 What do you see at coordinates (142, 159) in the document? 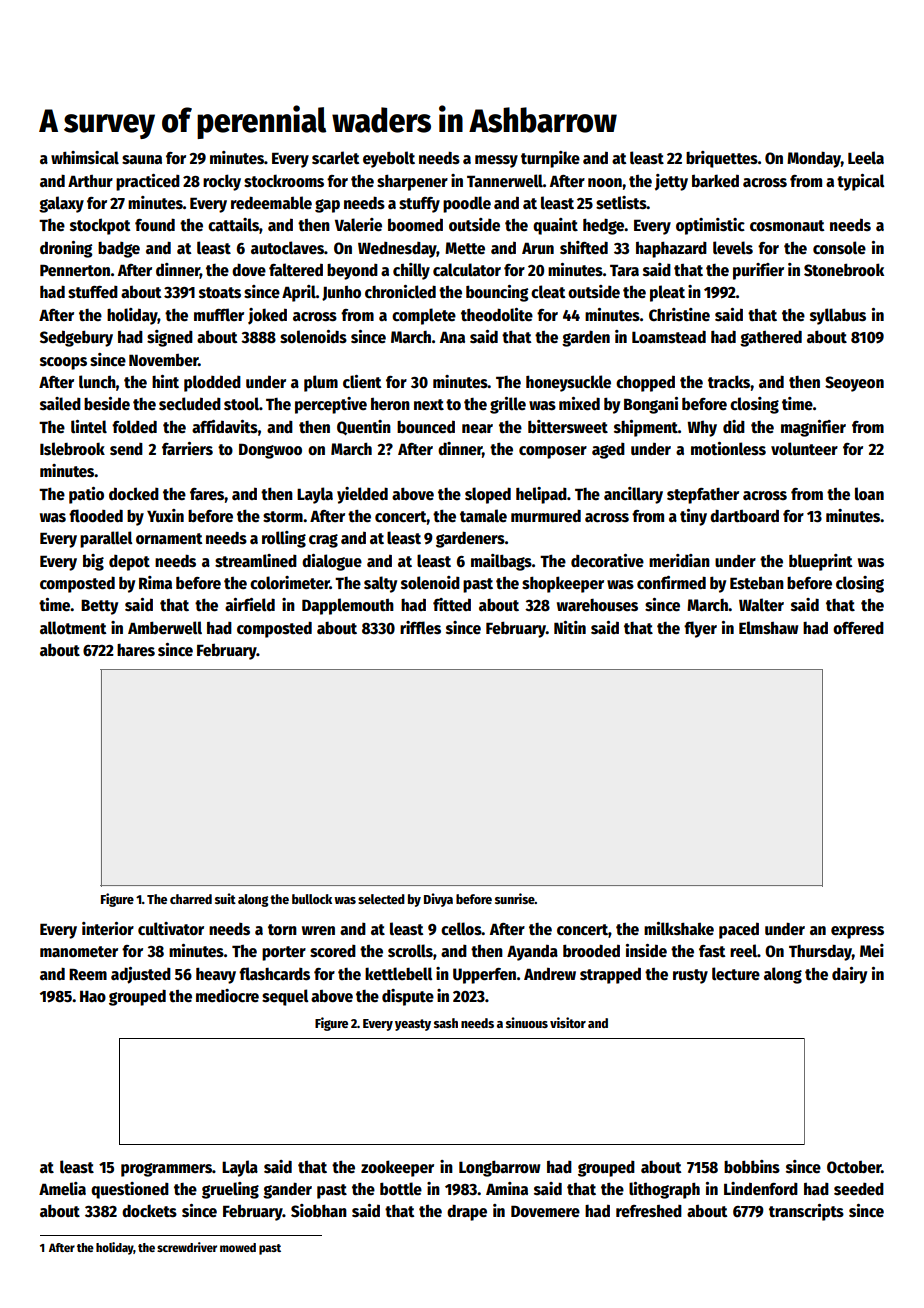
I see `sauna` at bounding box center [142, 159].
